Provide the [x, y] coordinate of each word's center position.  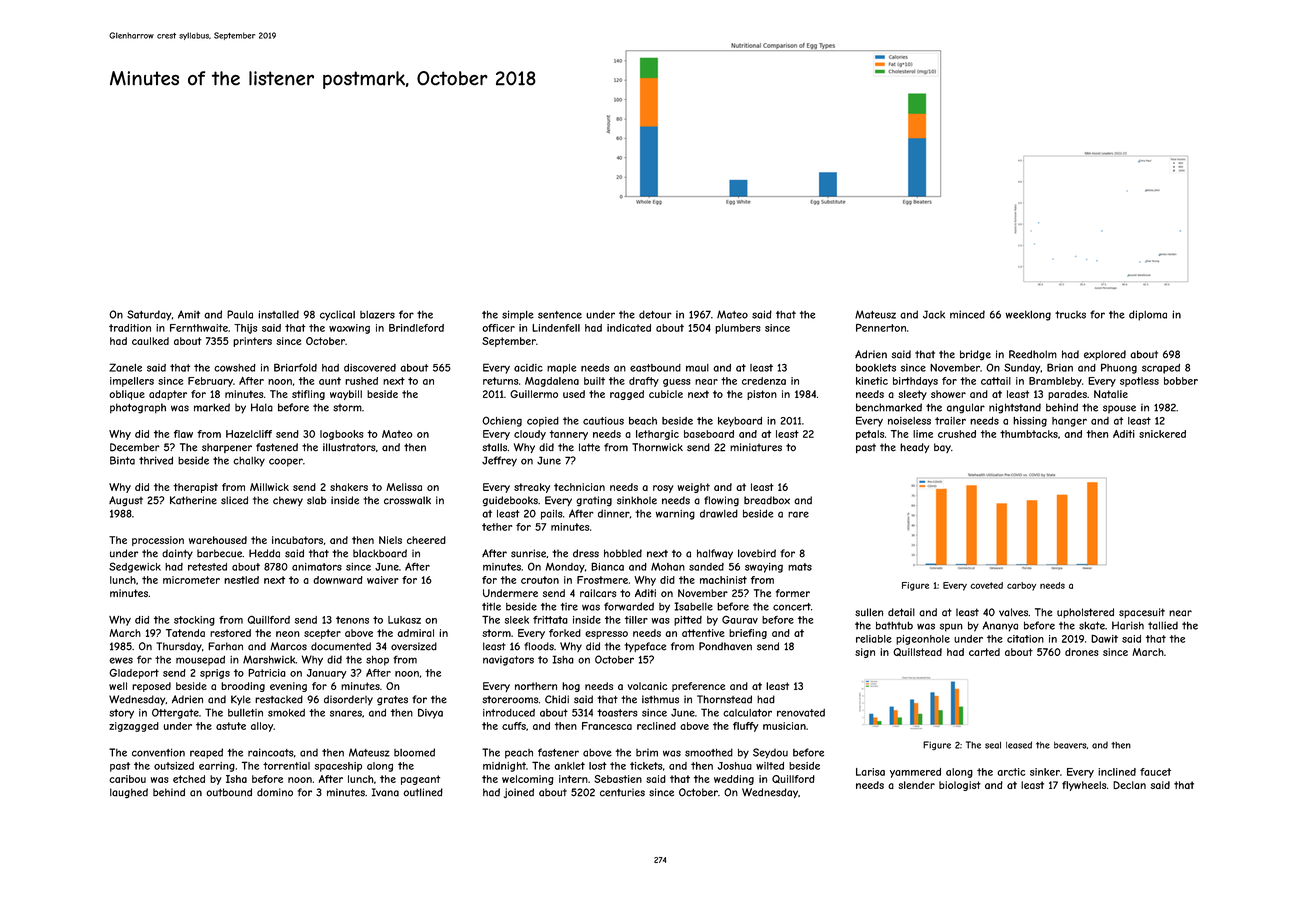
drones [1082, 652]
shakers [349, 487]
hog [571, 687]
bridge [975, 355]
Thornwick [657, 447]
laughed [129, 793]
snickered [1162, 434]
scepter [322, 634]
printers [252, 342]
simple [518, 315]
